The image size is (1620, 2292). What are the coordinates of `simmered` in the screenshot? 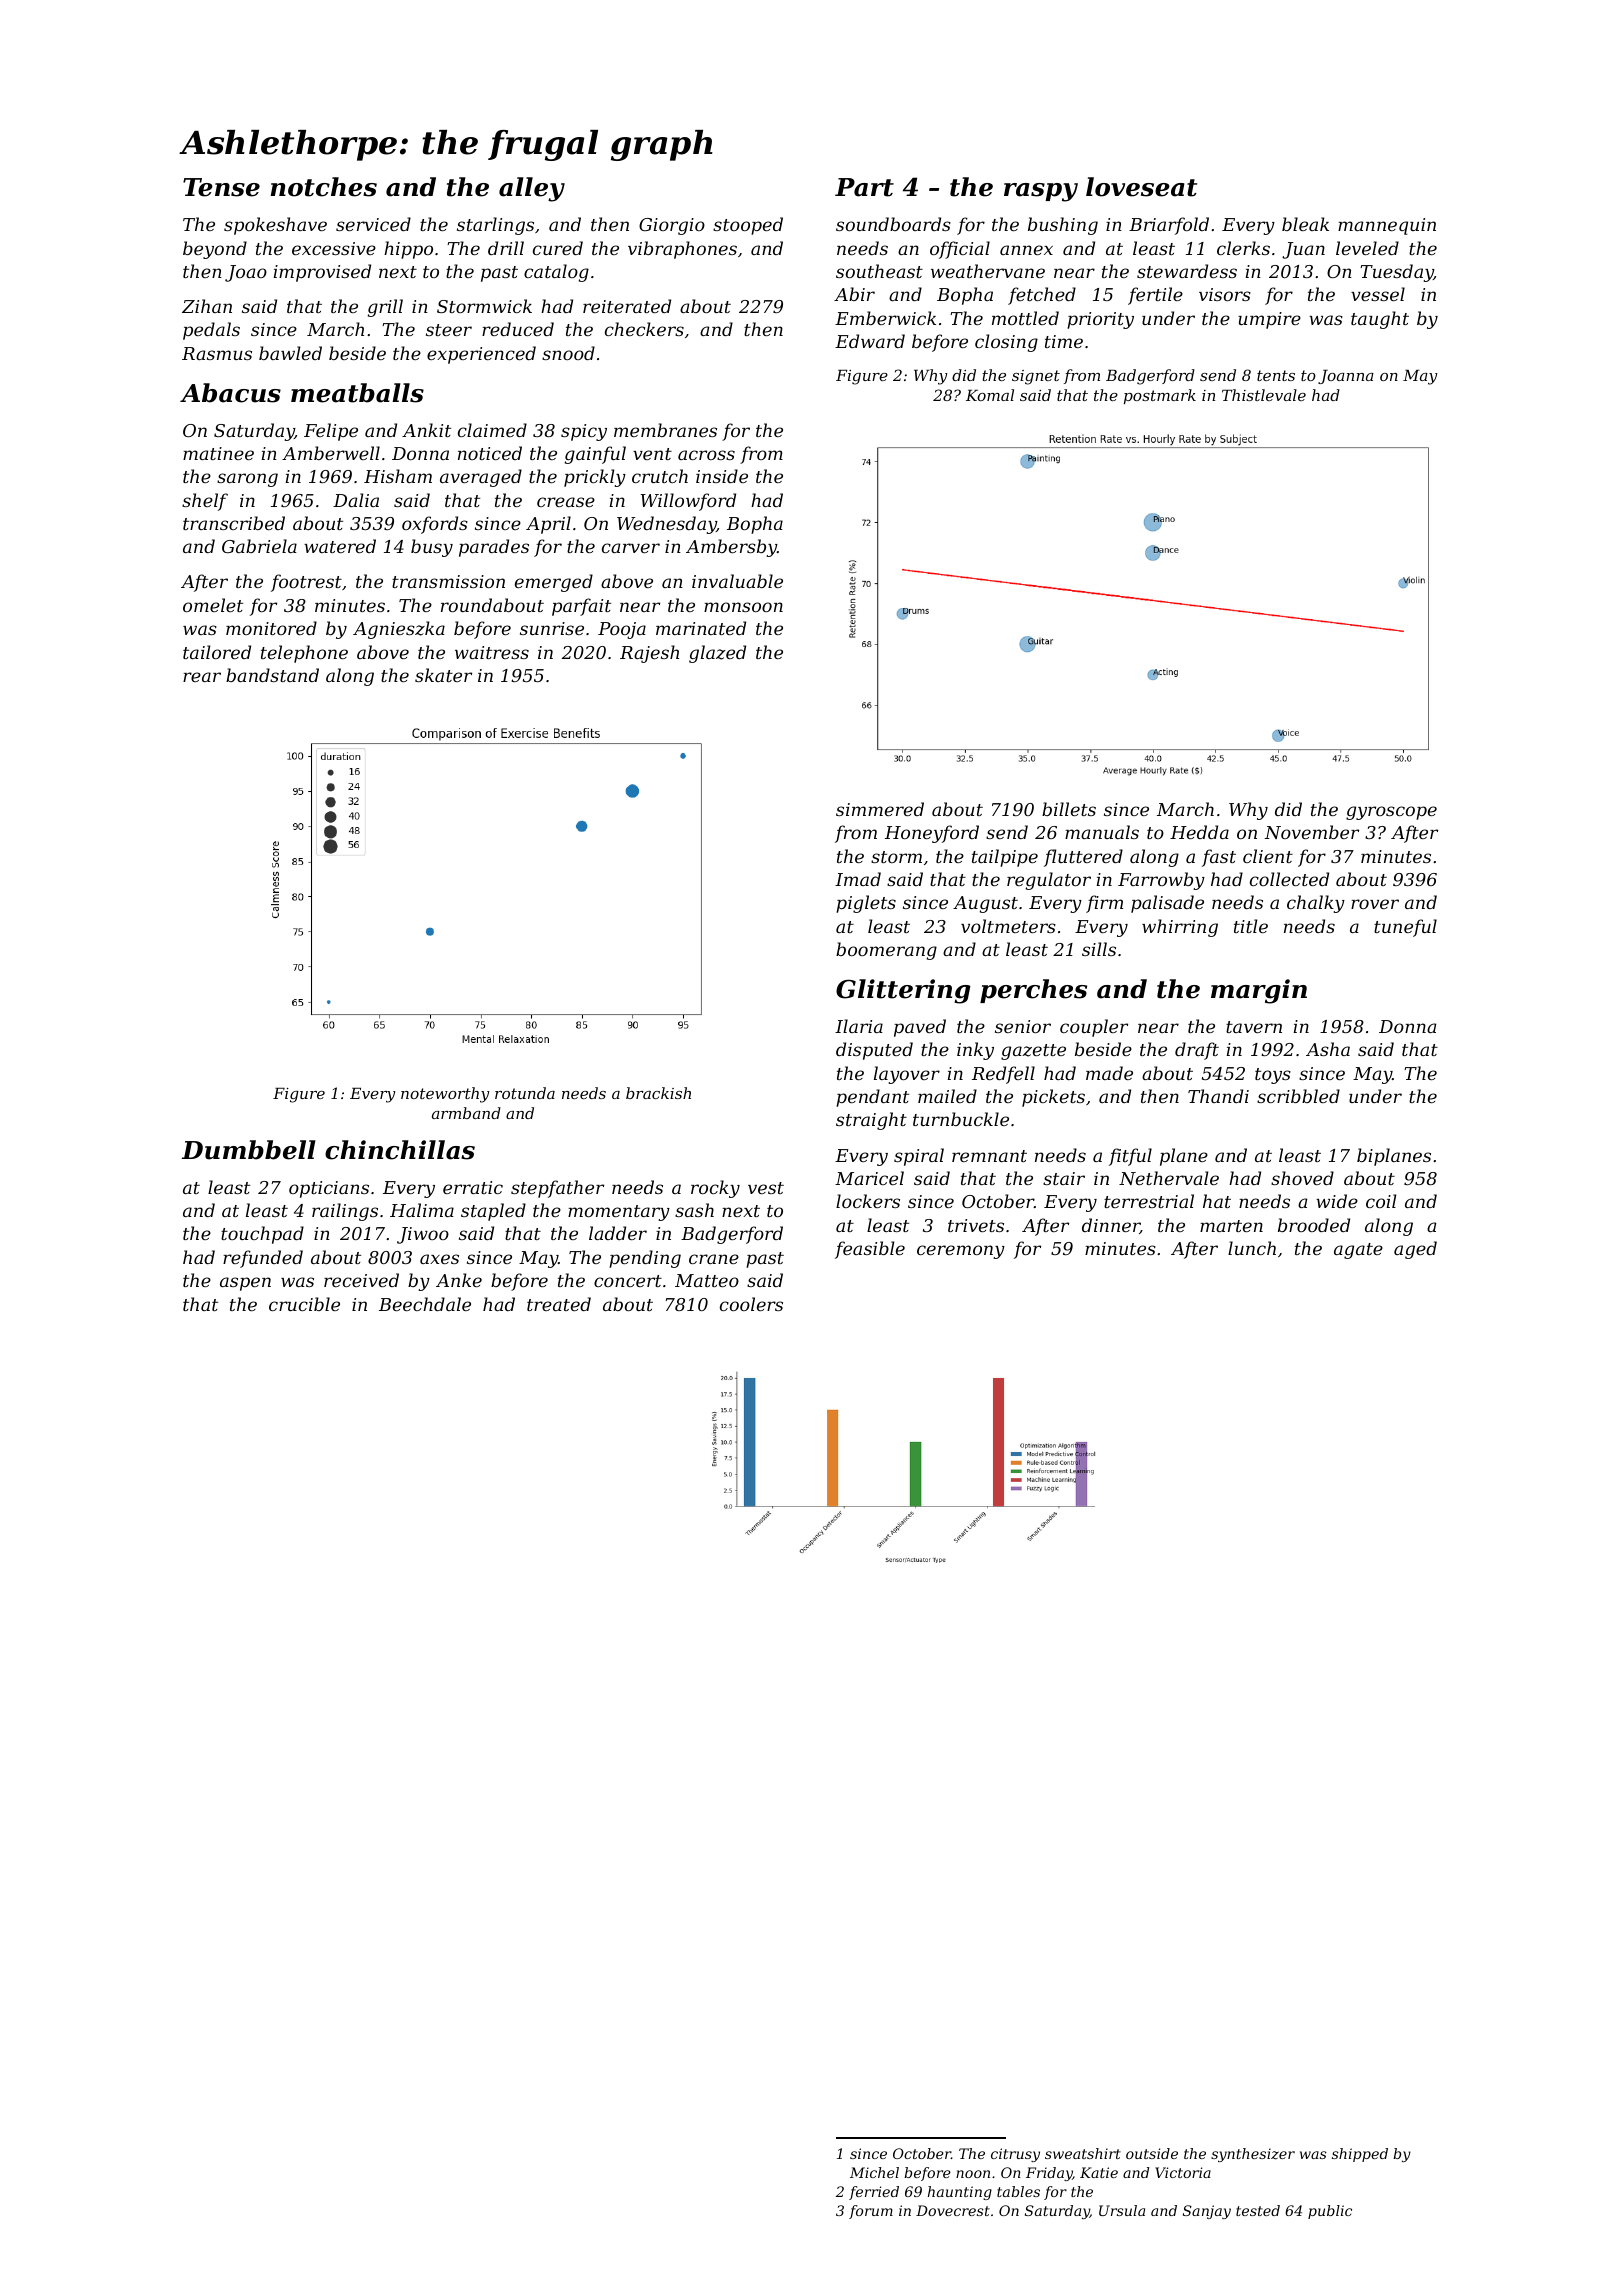 It's located at (880, 809).
